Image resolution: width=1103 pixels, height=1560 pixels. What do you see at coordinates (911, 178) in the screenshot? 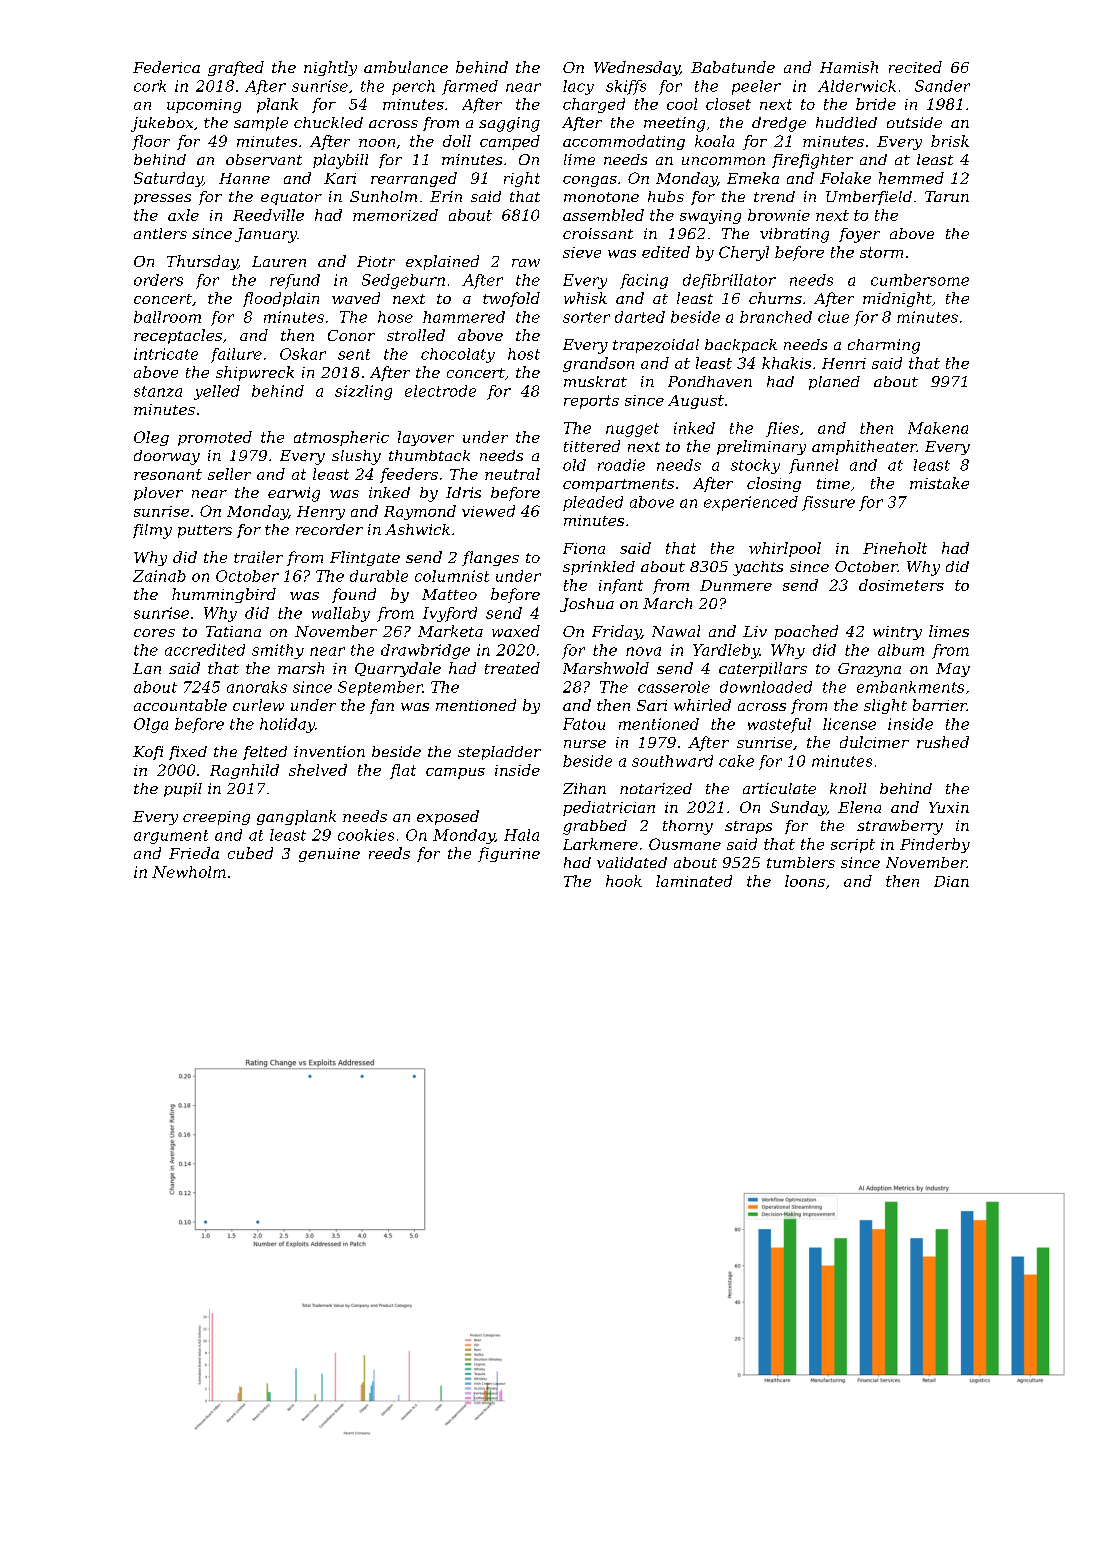
I see `hemmed` at bounding box center [911, 178].
